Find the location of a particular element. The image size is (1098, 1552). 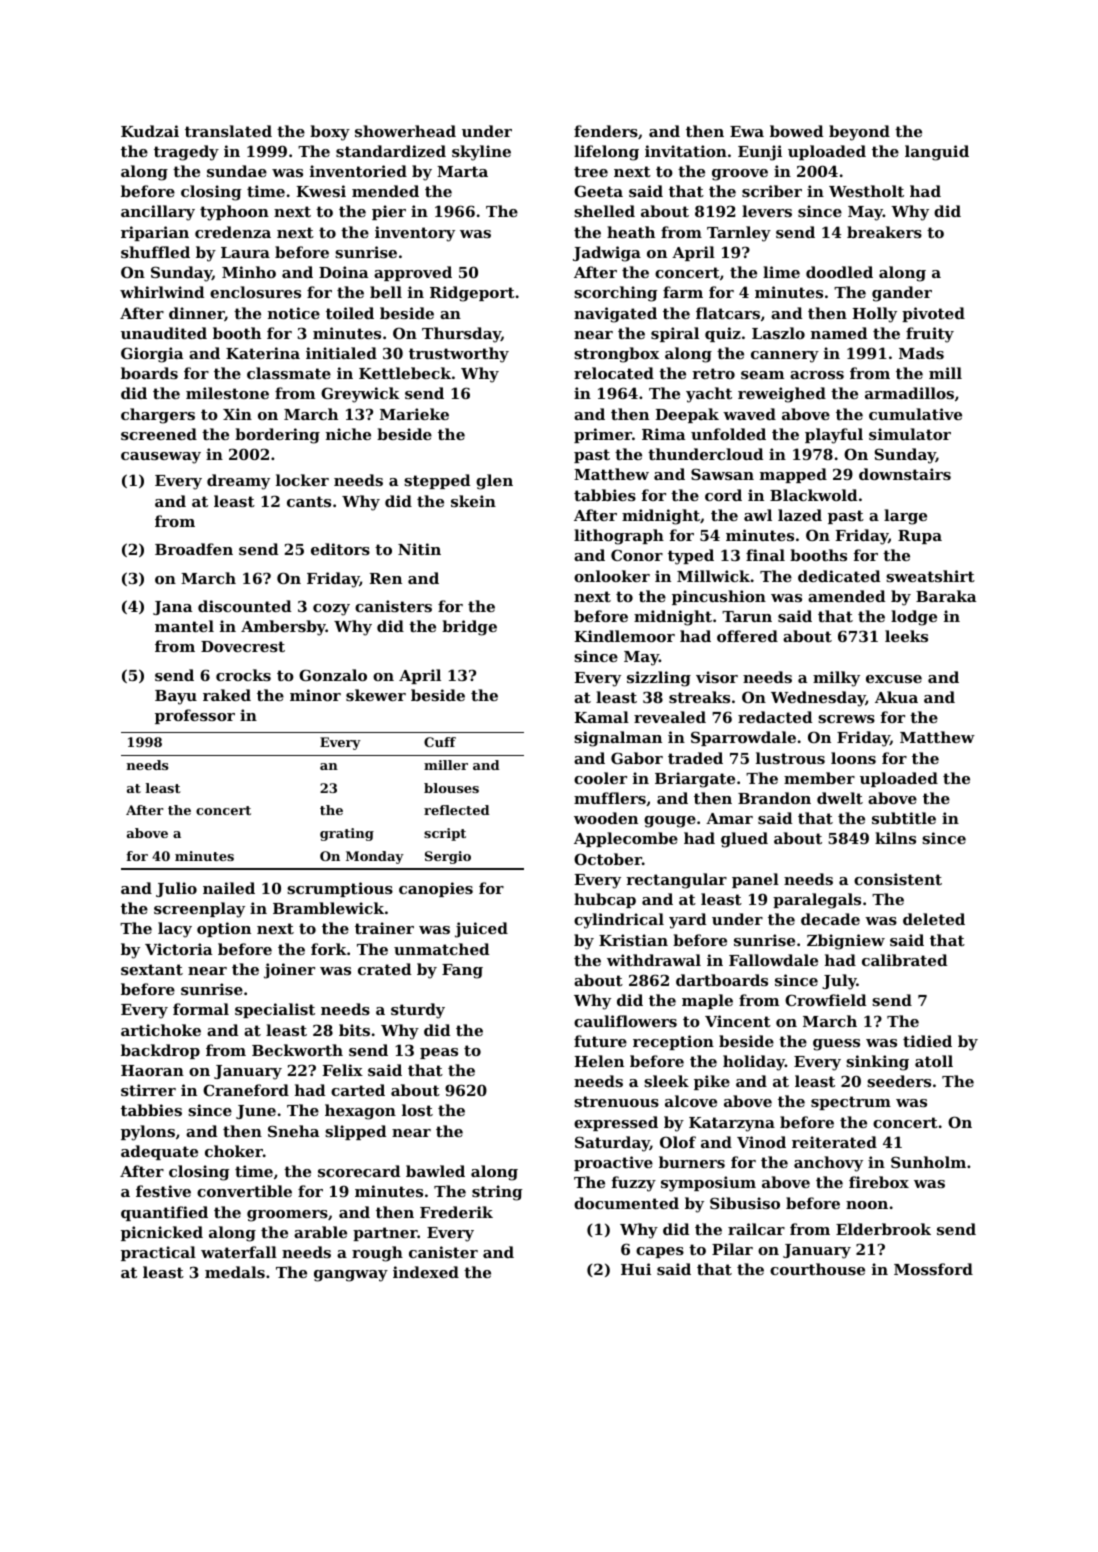

translated is located at coordinates (228, 131).
